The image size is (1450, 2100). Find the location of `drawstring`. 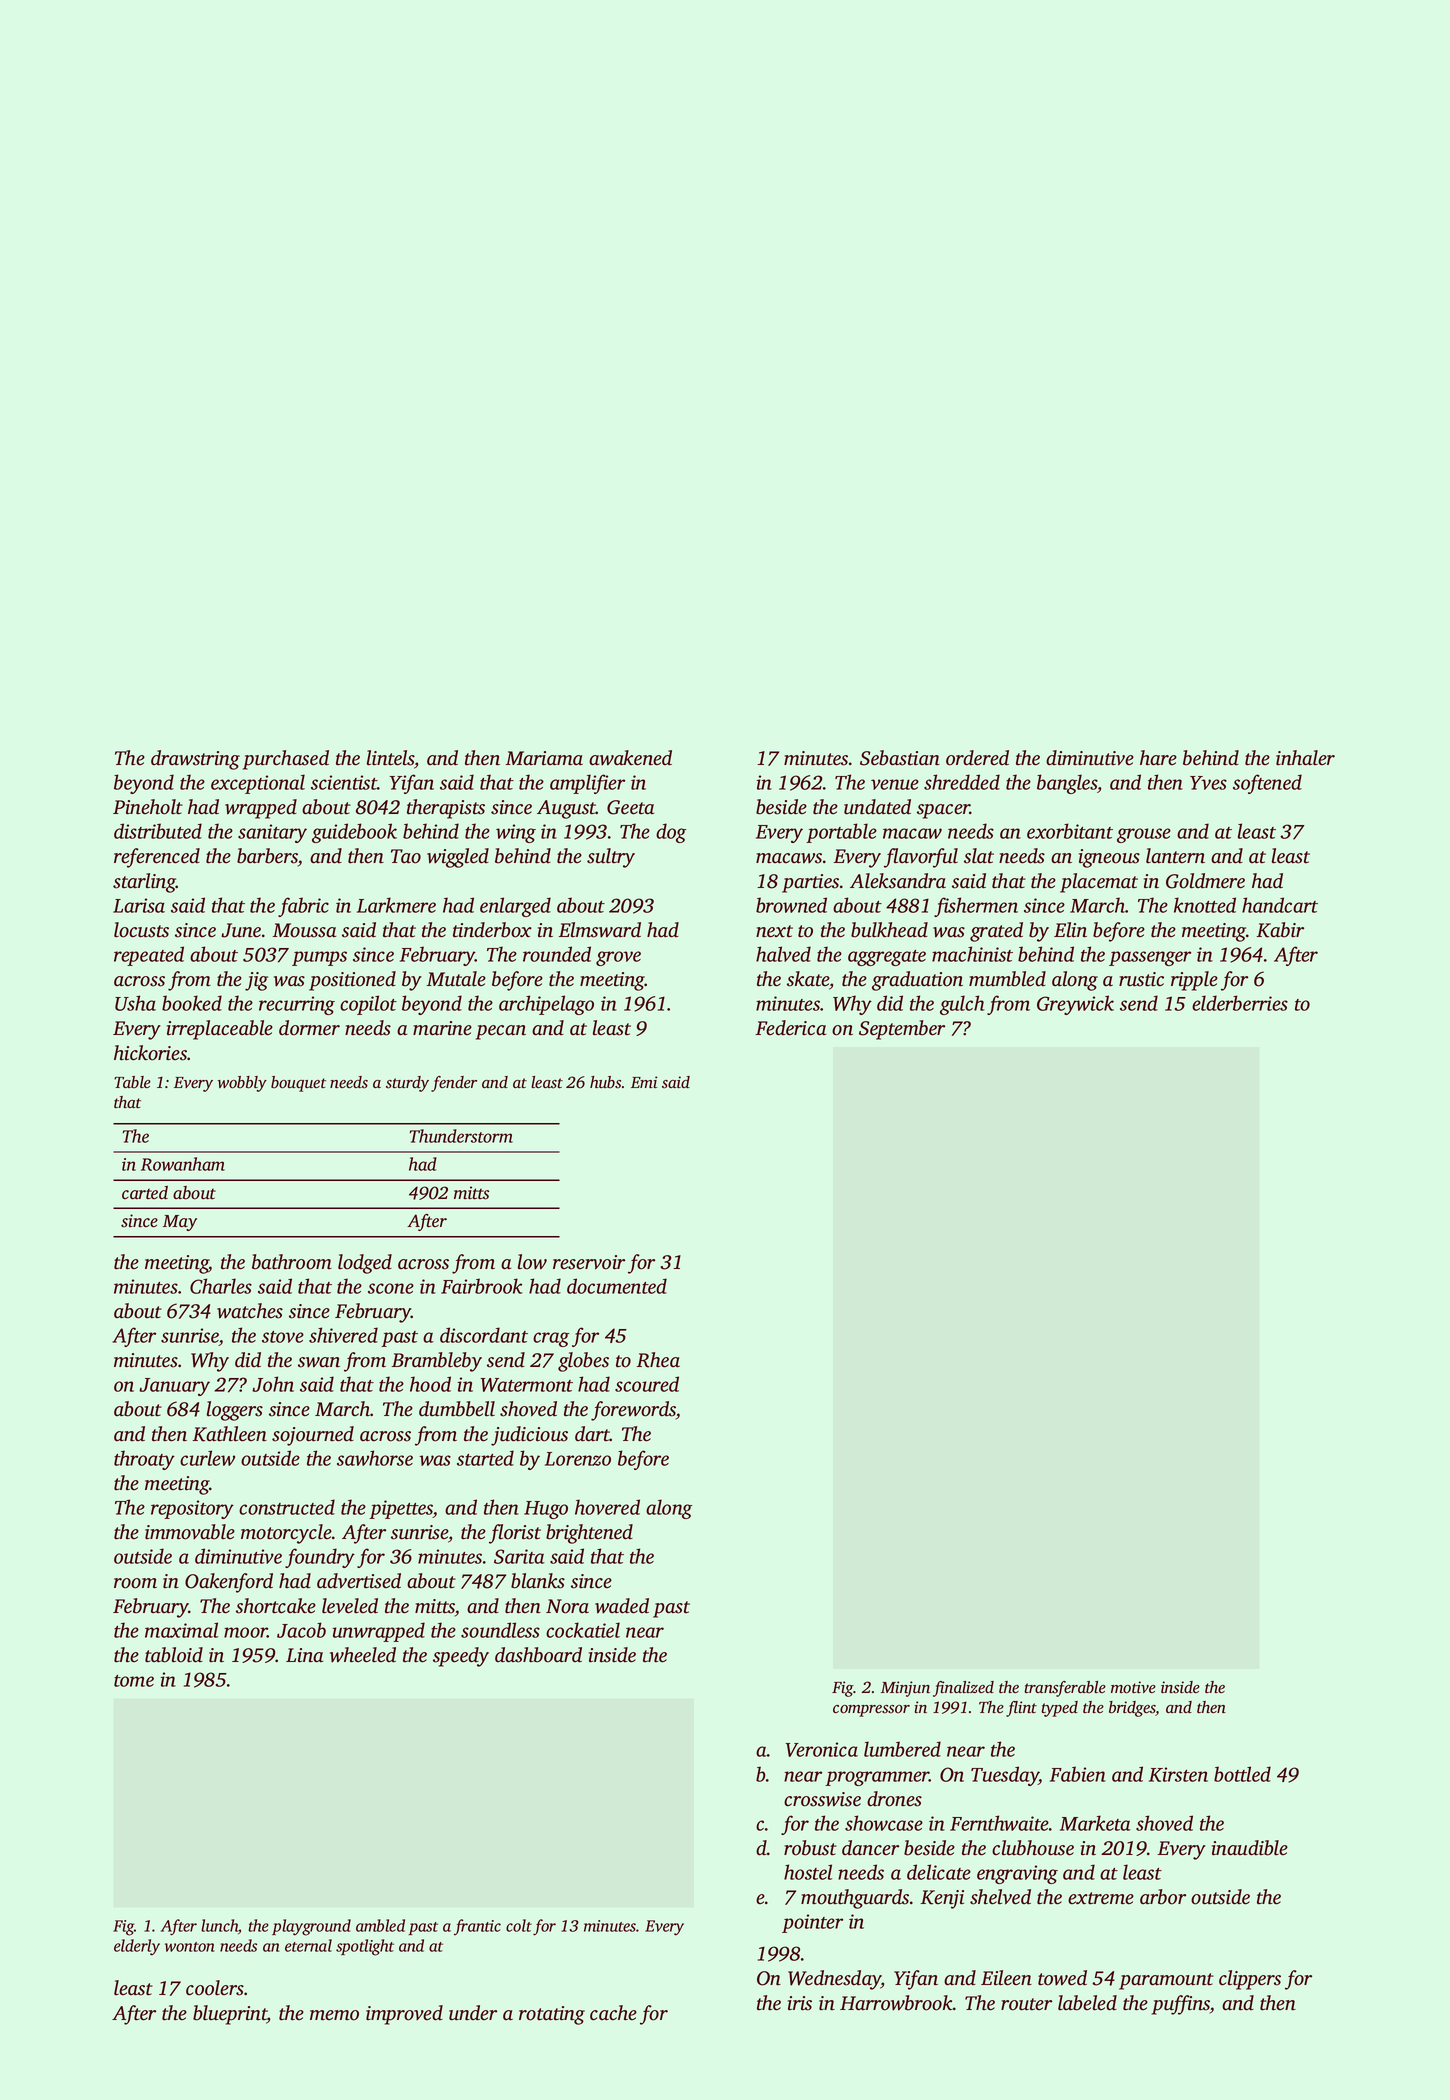

drawstring is located at coordinates (195, 760).
